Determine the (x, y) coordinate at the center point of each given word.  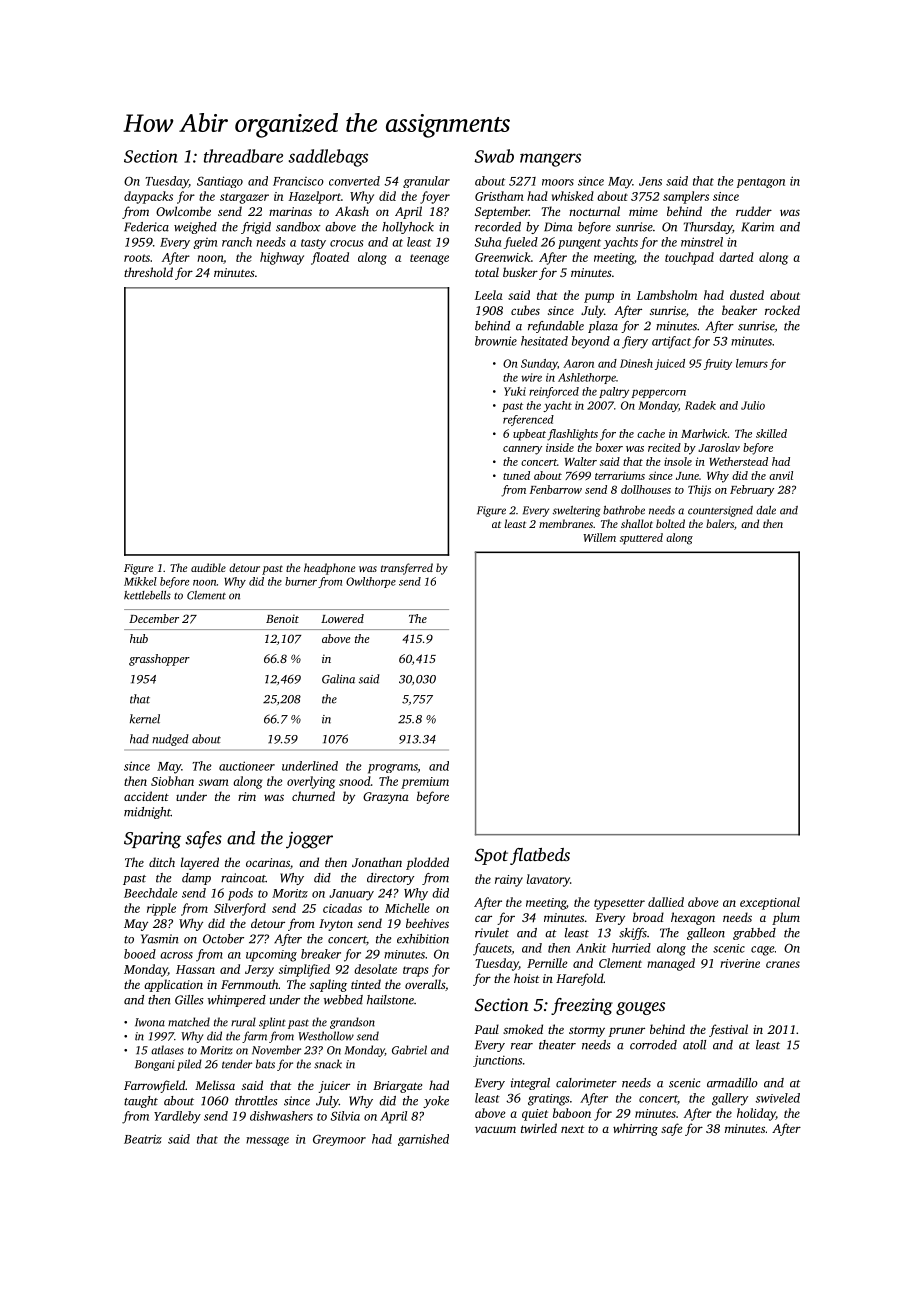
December (154, 618)
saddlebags (328, 158)
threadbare (243, 156)
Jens (650, 181)
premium (425, 783)
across (176, 955)
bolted (670, 523)
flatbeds (540, 856)
